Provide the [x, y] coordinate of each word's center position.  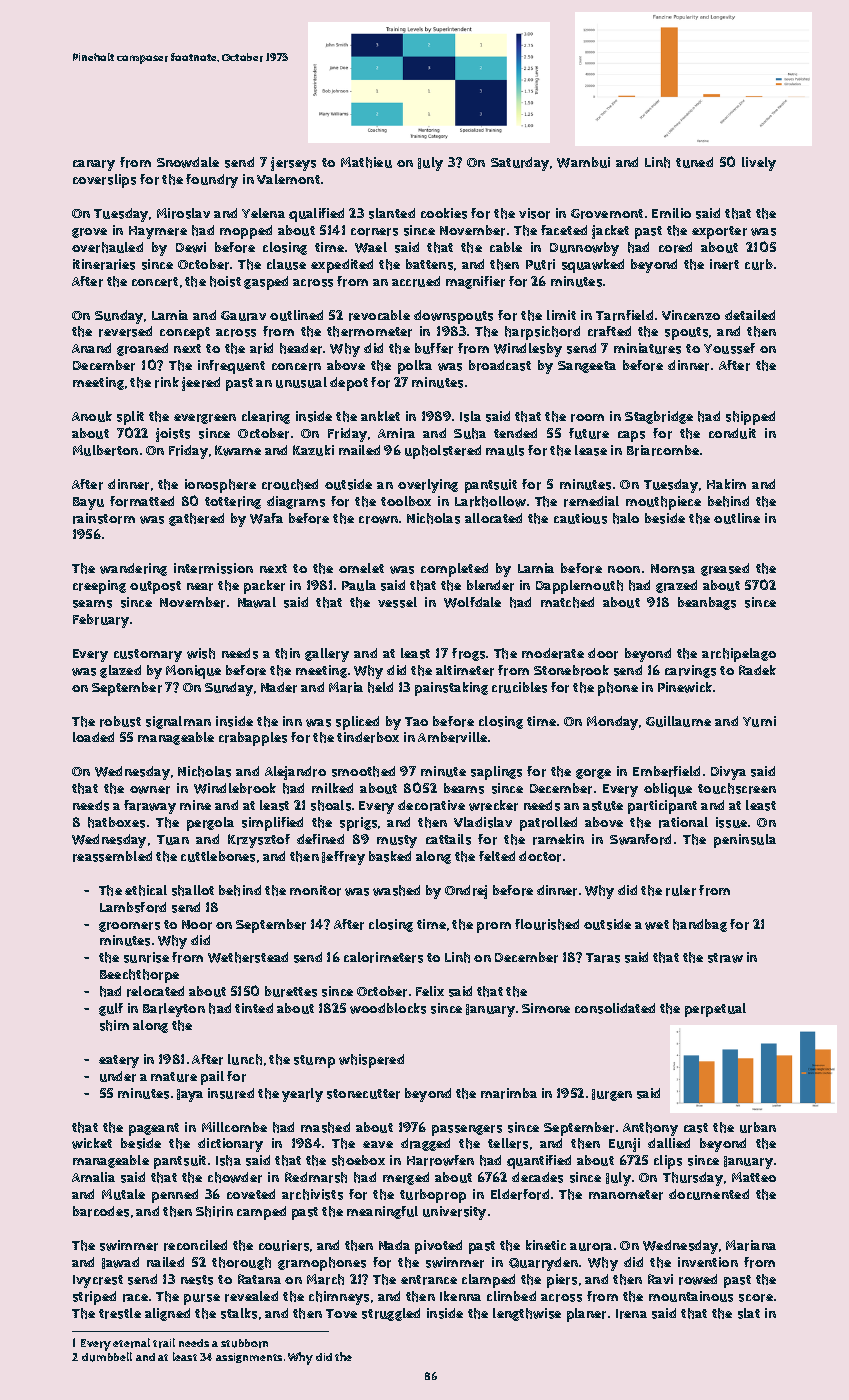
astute [603, 806]
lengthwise [527, 1314]
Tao [416, 721]
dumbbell [107, 1357]
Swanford [640, 839]
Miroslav [183, 213]
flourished [547, 924]
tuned [694, 162]
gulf [111, 1009]
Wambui [583, 162]
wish [201, 653]
